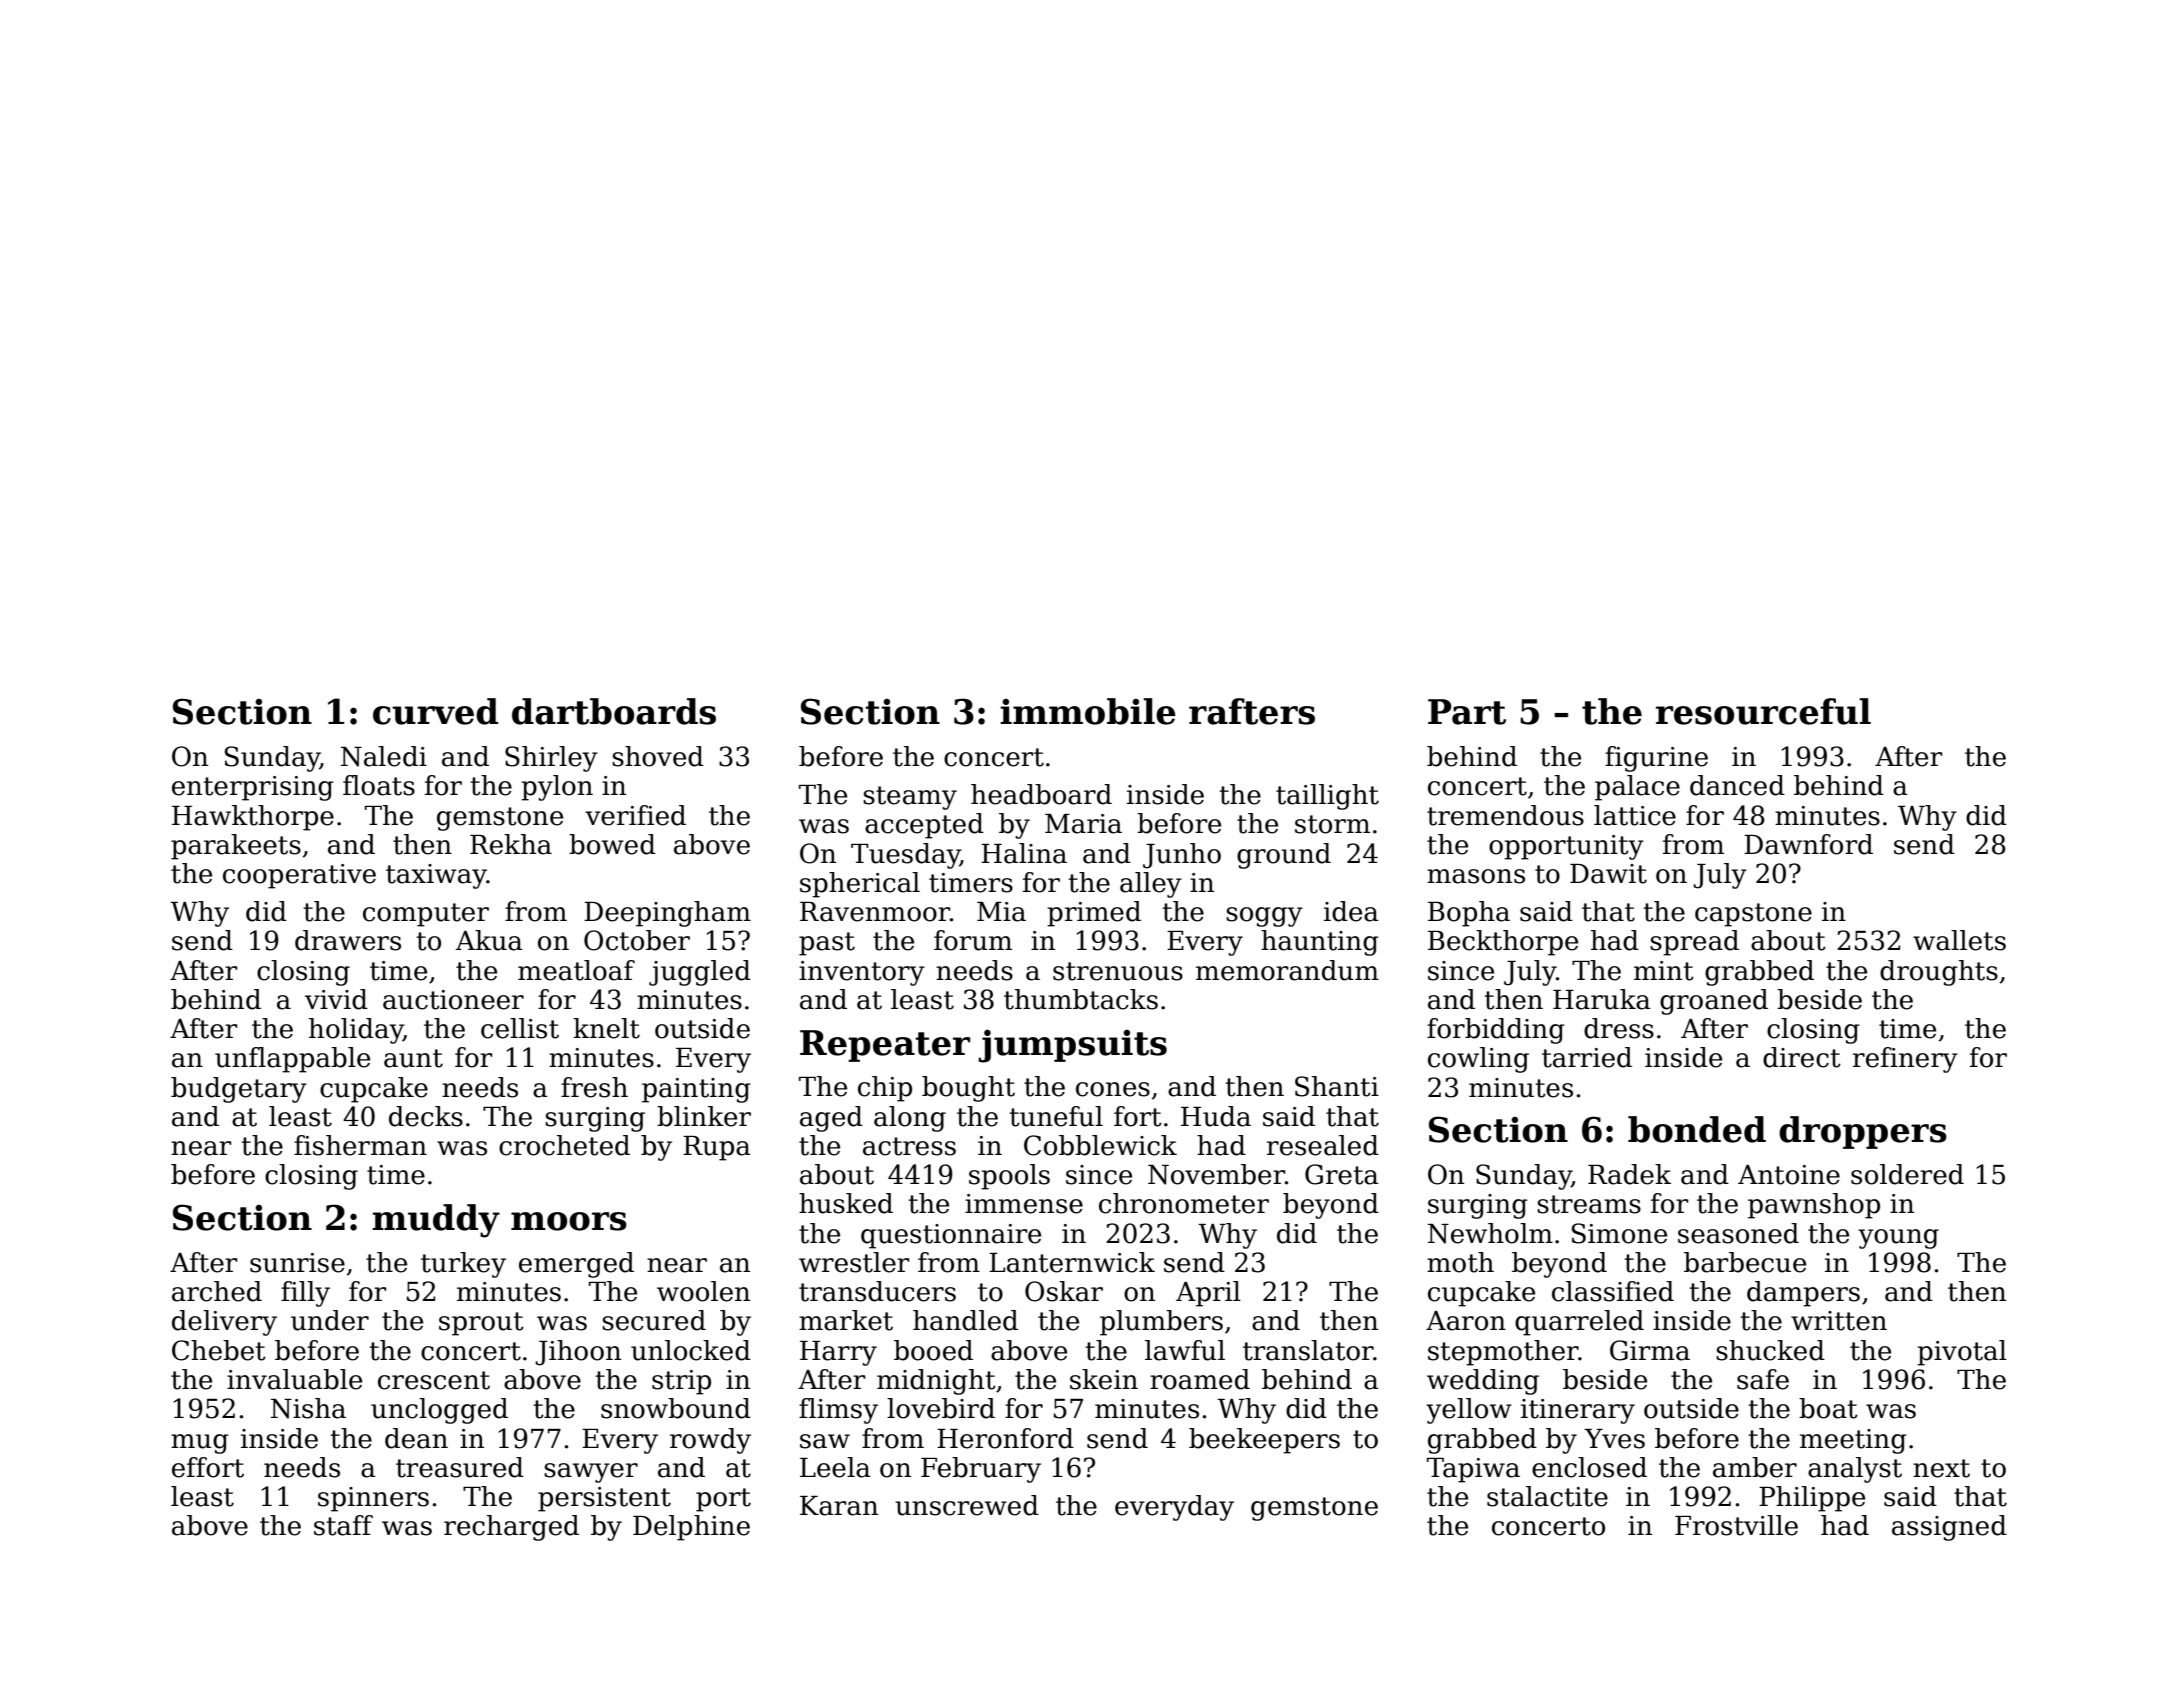 Image resolution: width=2178 pixels, height=1683 pixels. Describe the element at coordinates (343, 1525) in the screenshot. I see `staff` at that location.
